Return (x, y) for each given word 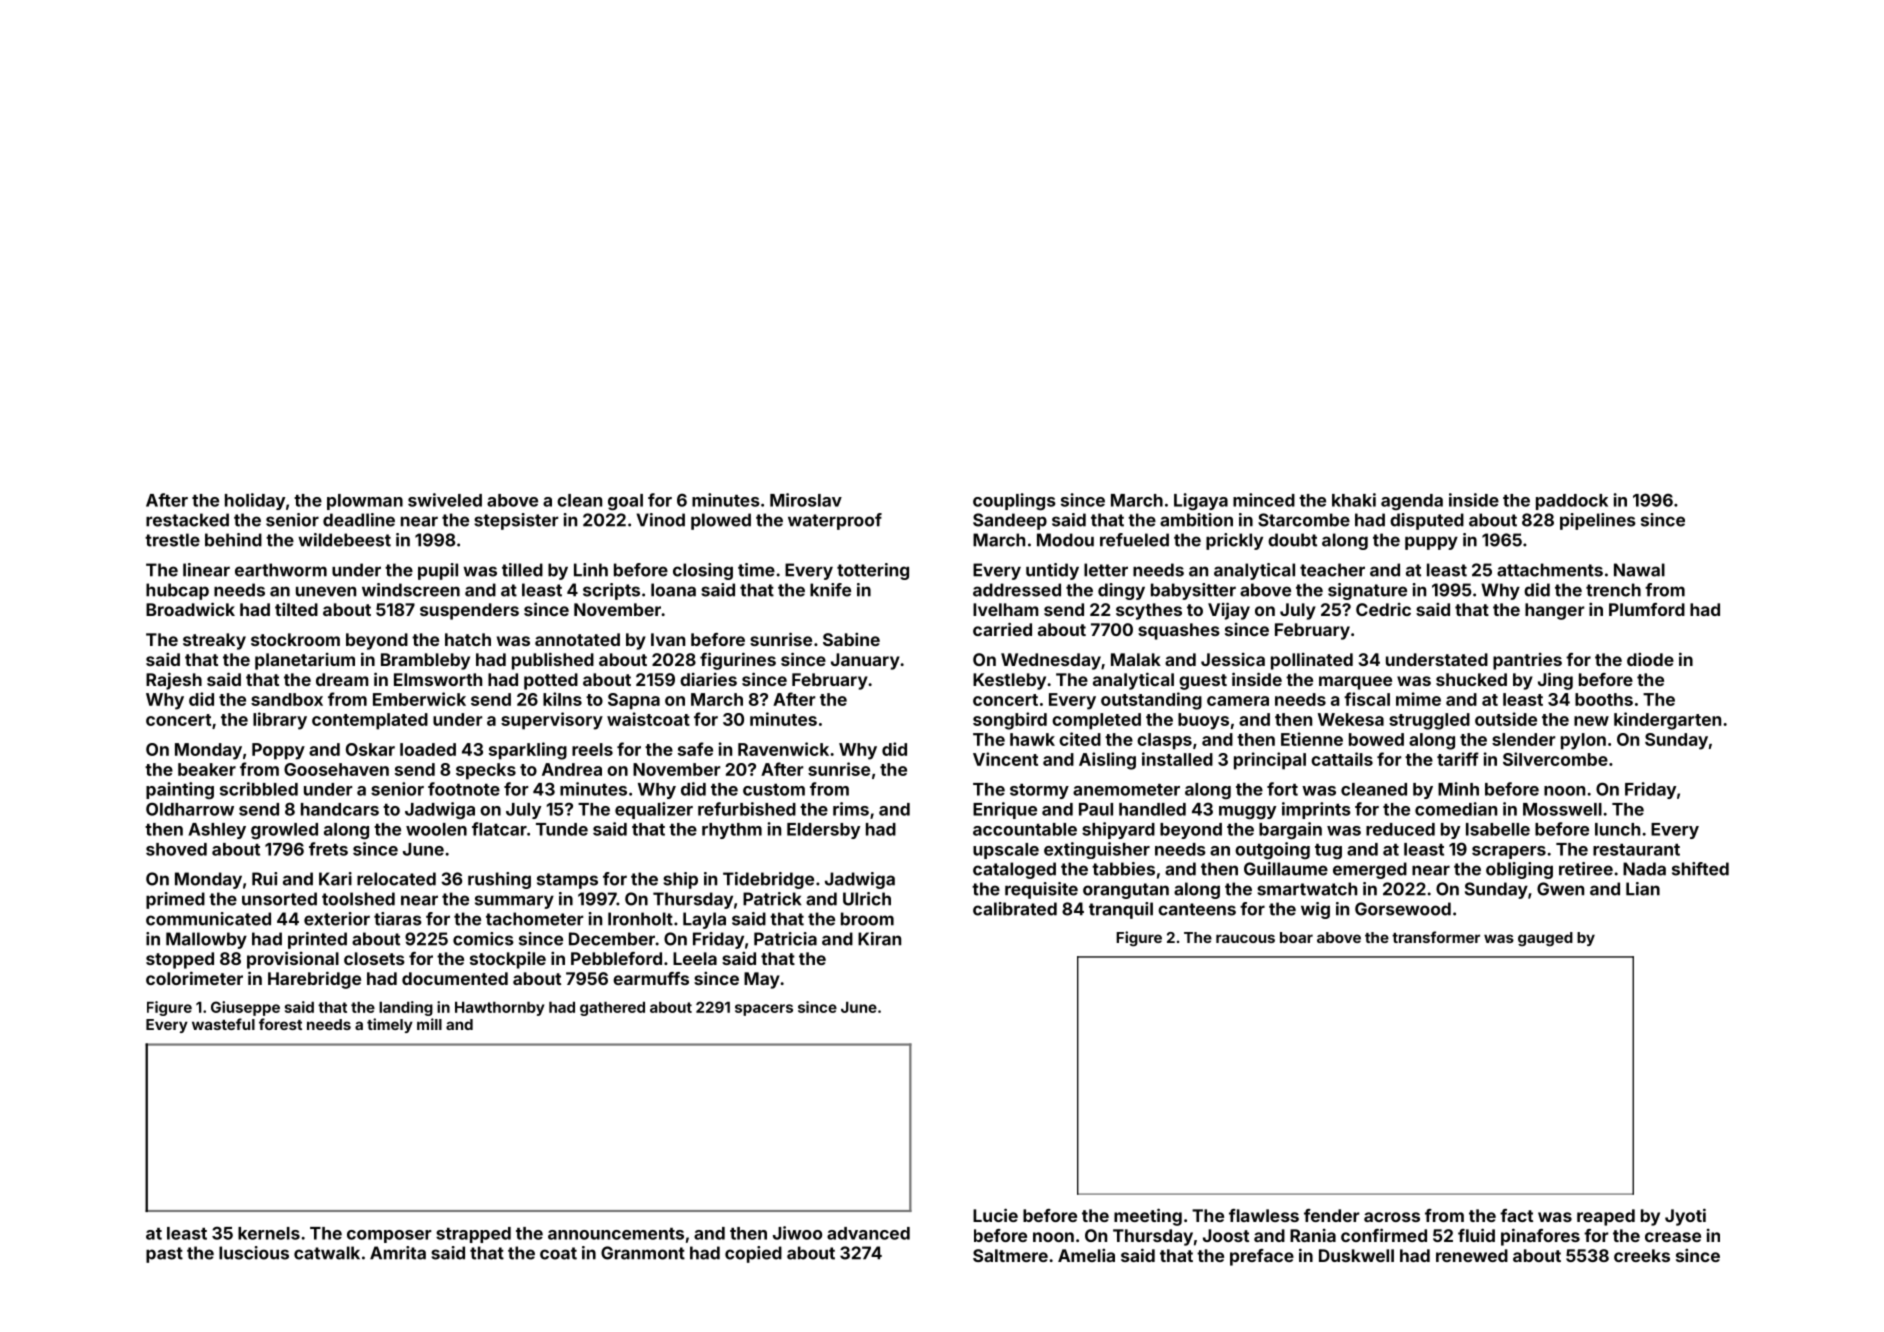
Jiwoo (797, 1233)
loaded (428, 749)
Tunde (562, 829)
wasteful (223, 1024)
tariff (1458, 759)
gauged (1545, 939)
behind (233, 540)
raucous (1245, 938)
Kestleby (1009, 681)
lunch (1617, 829)
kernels (269, 1233)
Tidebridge (768, 880)
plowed (721, 521)
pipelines (1598, 521)
